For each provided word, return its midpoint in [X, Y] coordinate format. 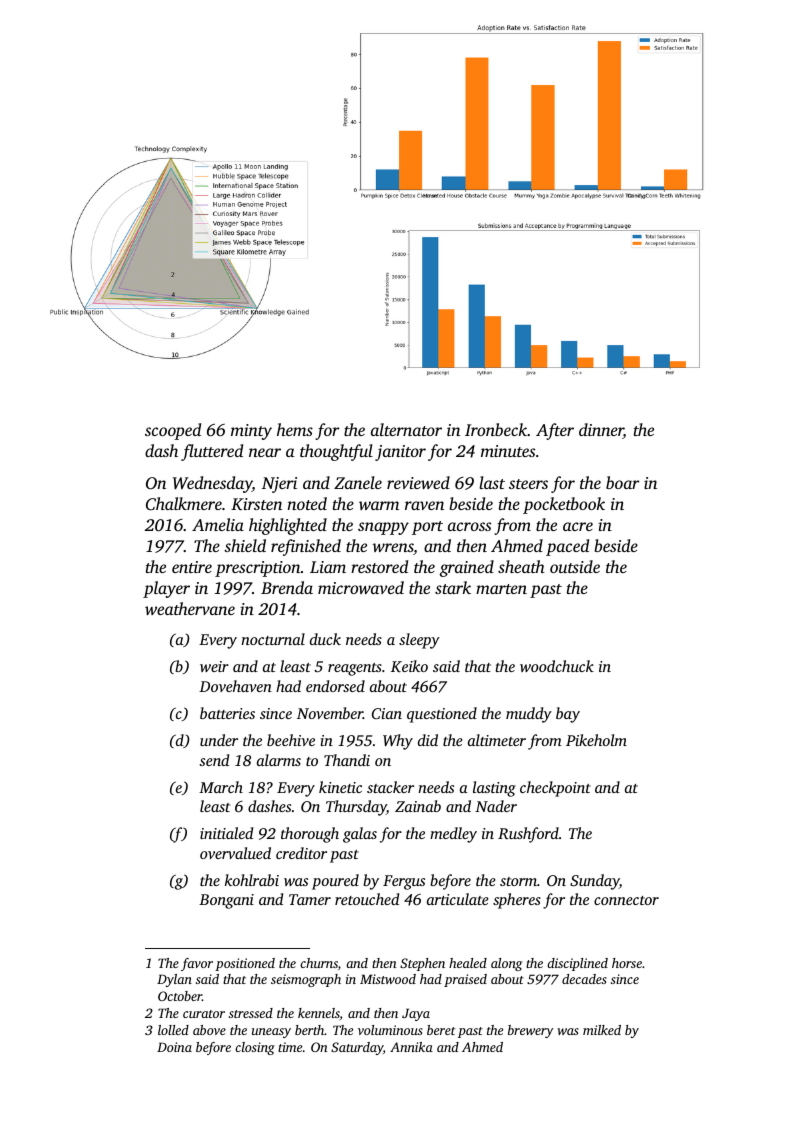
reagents [355, 669]
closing [255, 1048]
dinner [601, 431]
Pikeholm [596, 740]
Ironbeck [496, 429]
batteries [227, 713]
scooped [173, 431]
